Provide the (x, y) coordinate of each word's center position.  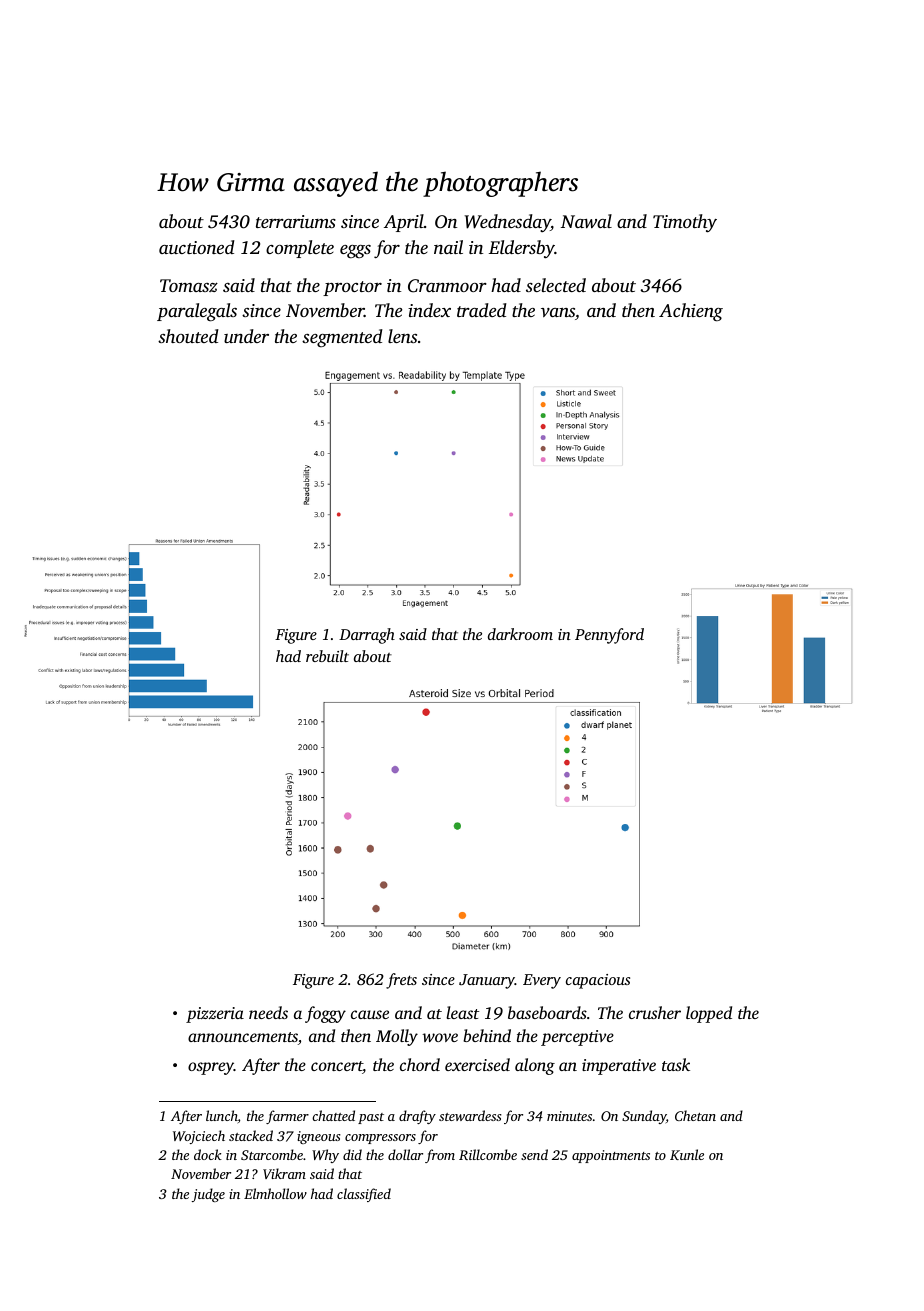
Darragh (367, 636)
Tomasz (189, 285)
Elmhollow (275, 1193)
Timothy (685, 223)
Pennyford (609, 636)
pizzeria (215, 1015)
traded (482, 310)
